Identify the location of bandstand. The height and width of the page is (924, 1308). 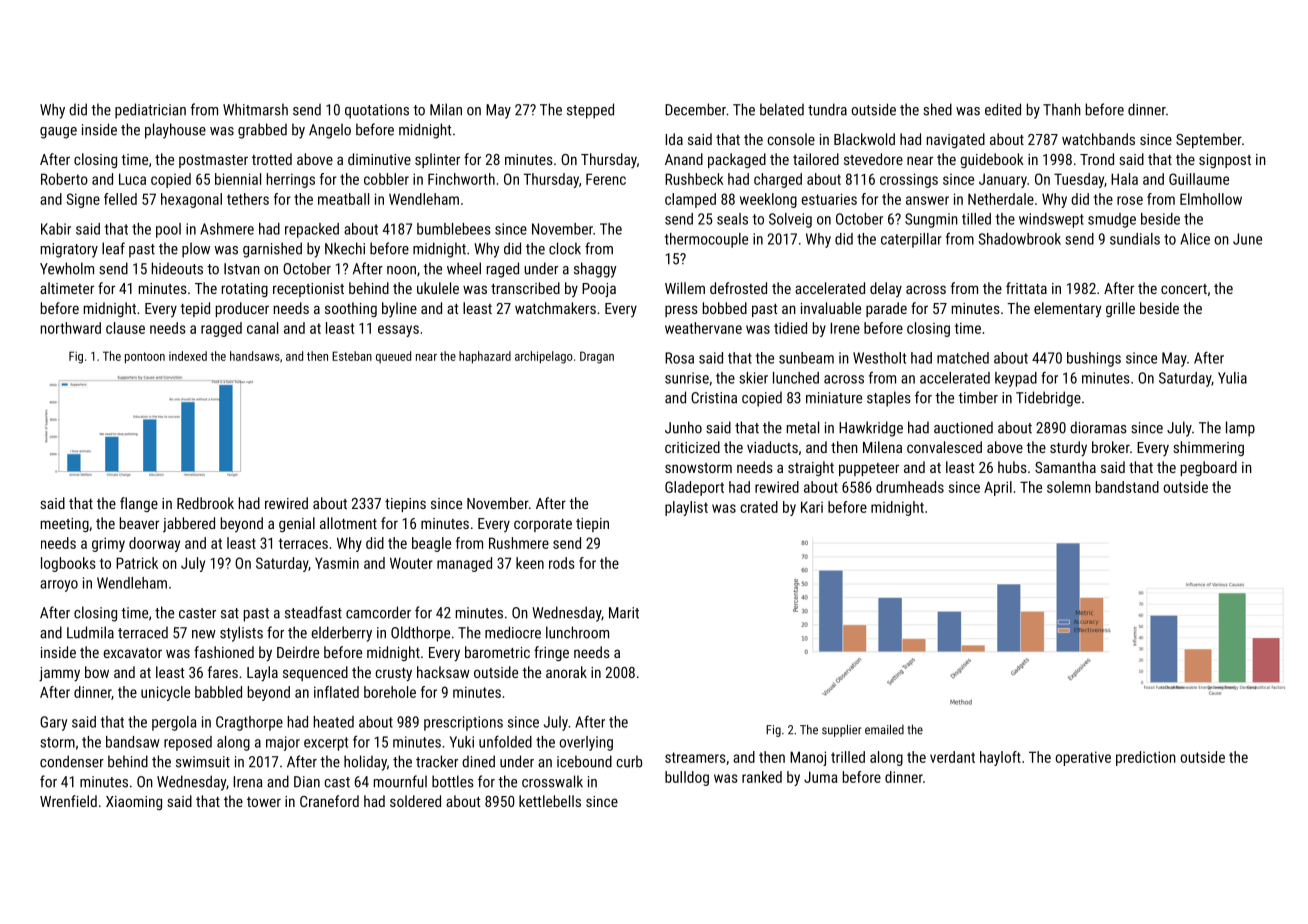
(1127, 487).
